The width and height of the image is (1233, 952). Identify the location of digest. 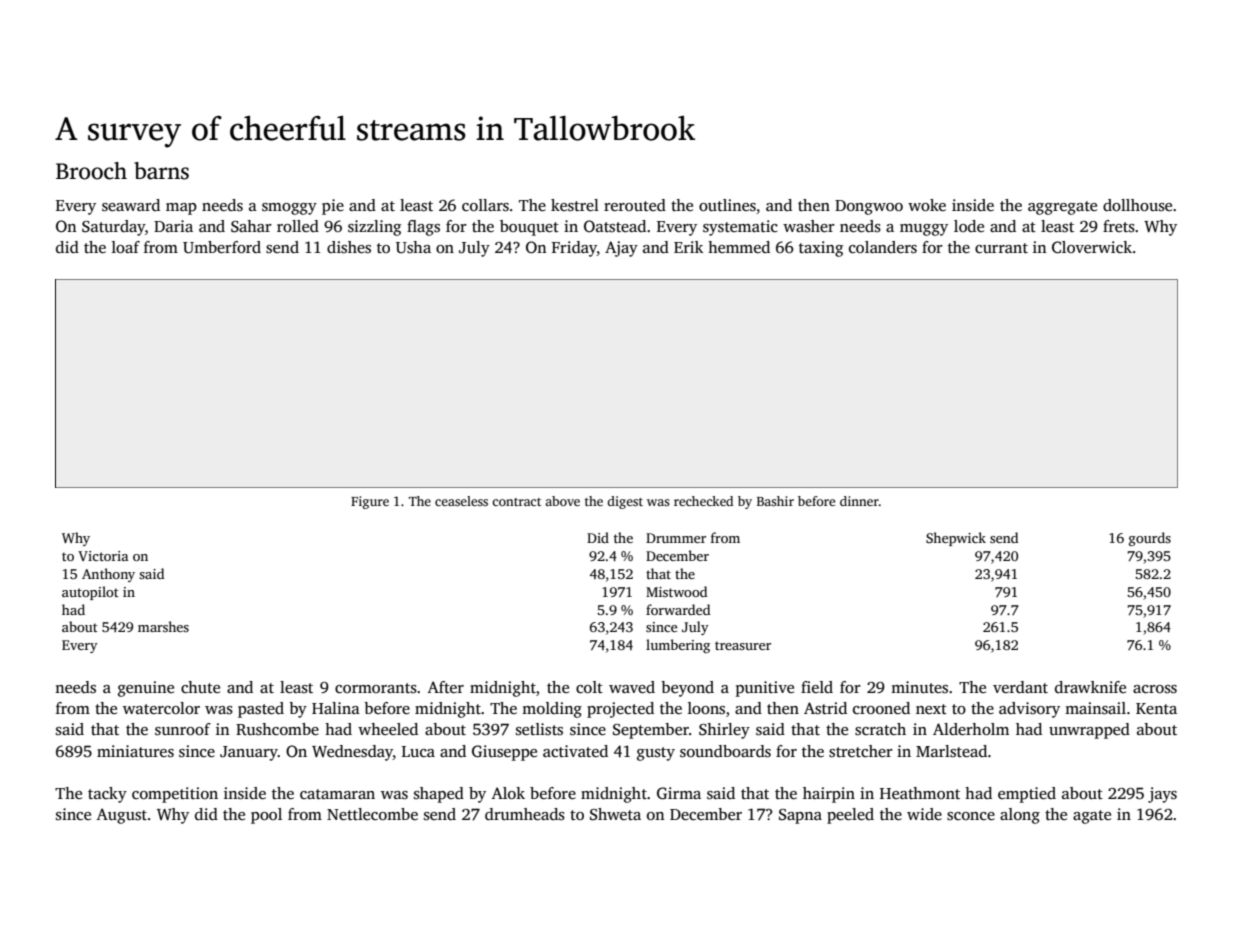
(625, 502).
